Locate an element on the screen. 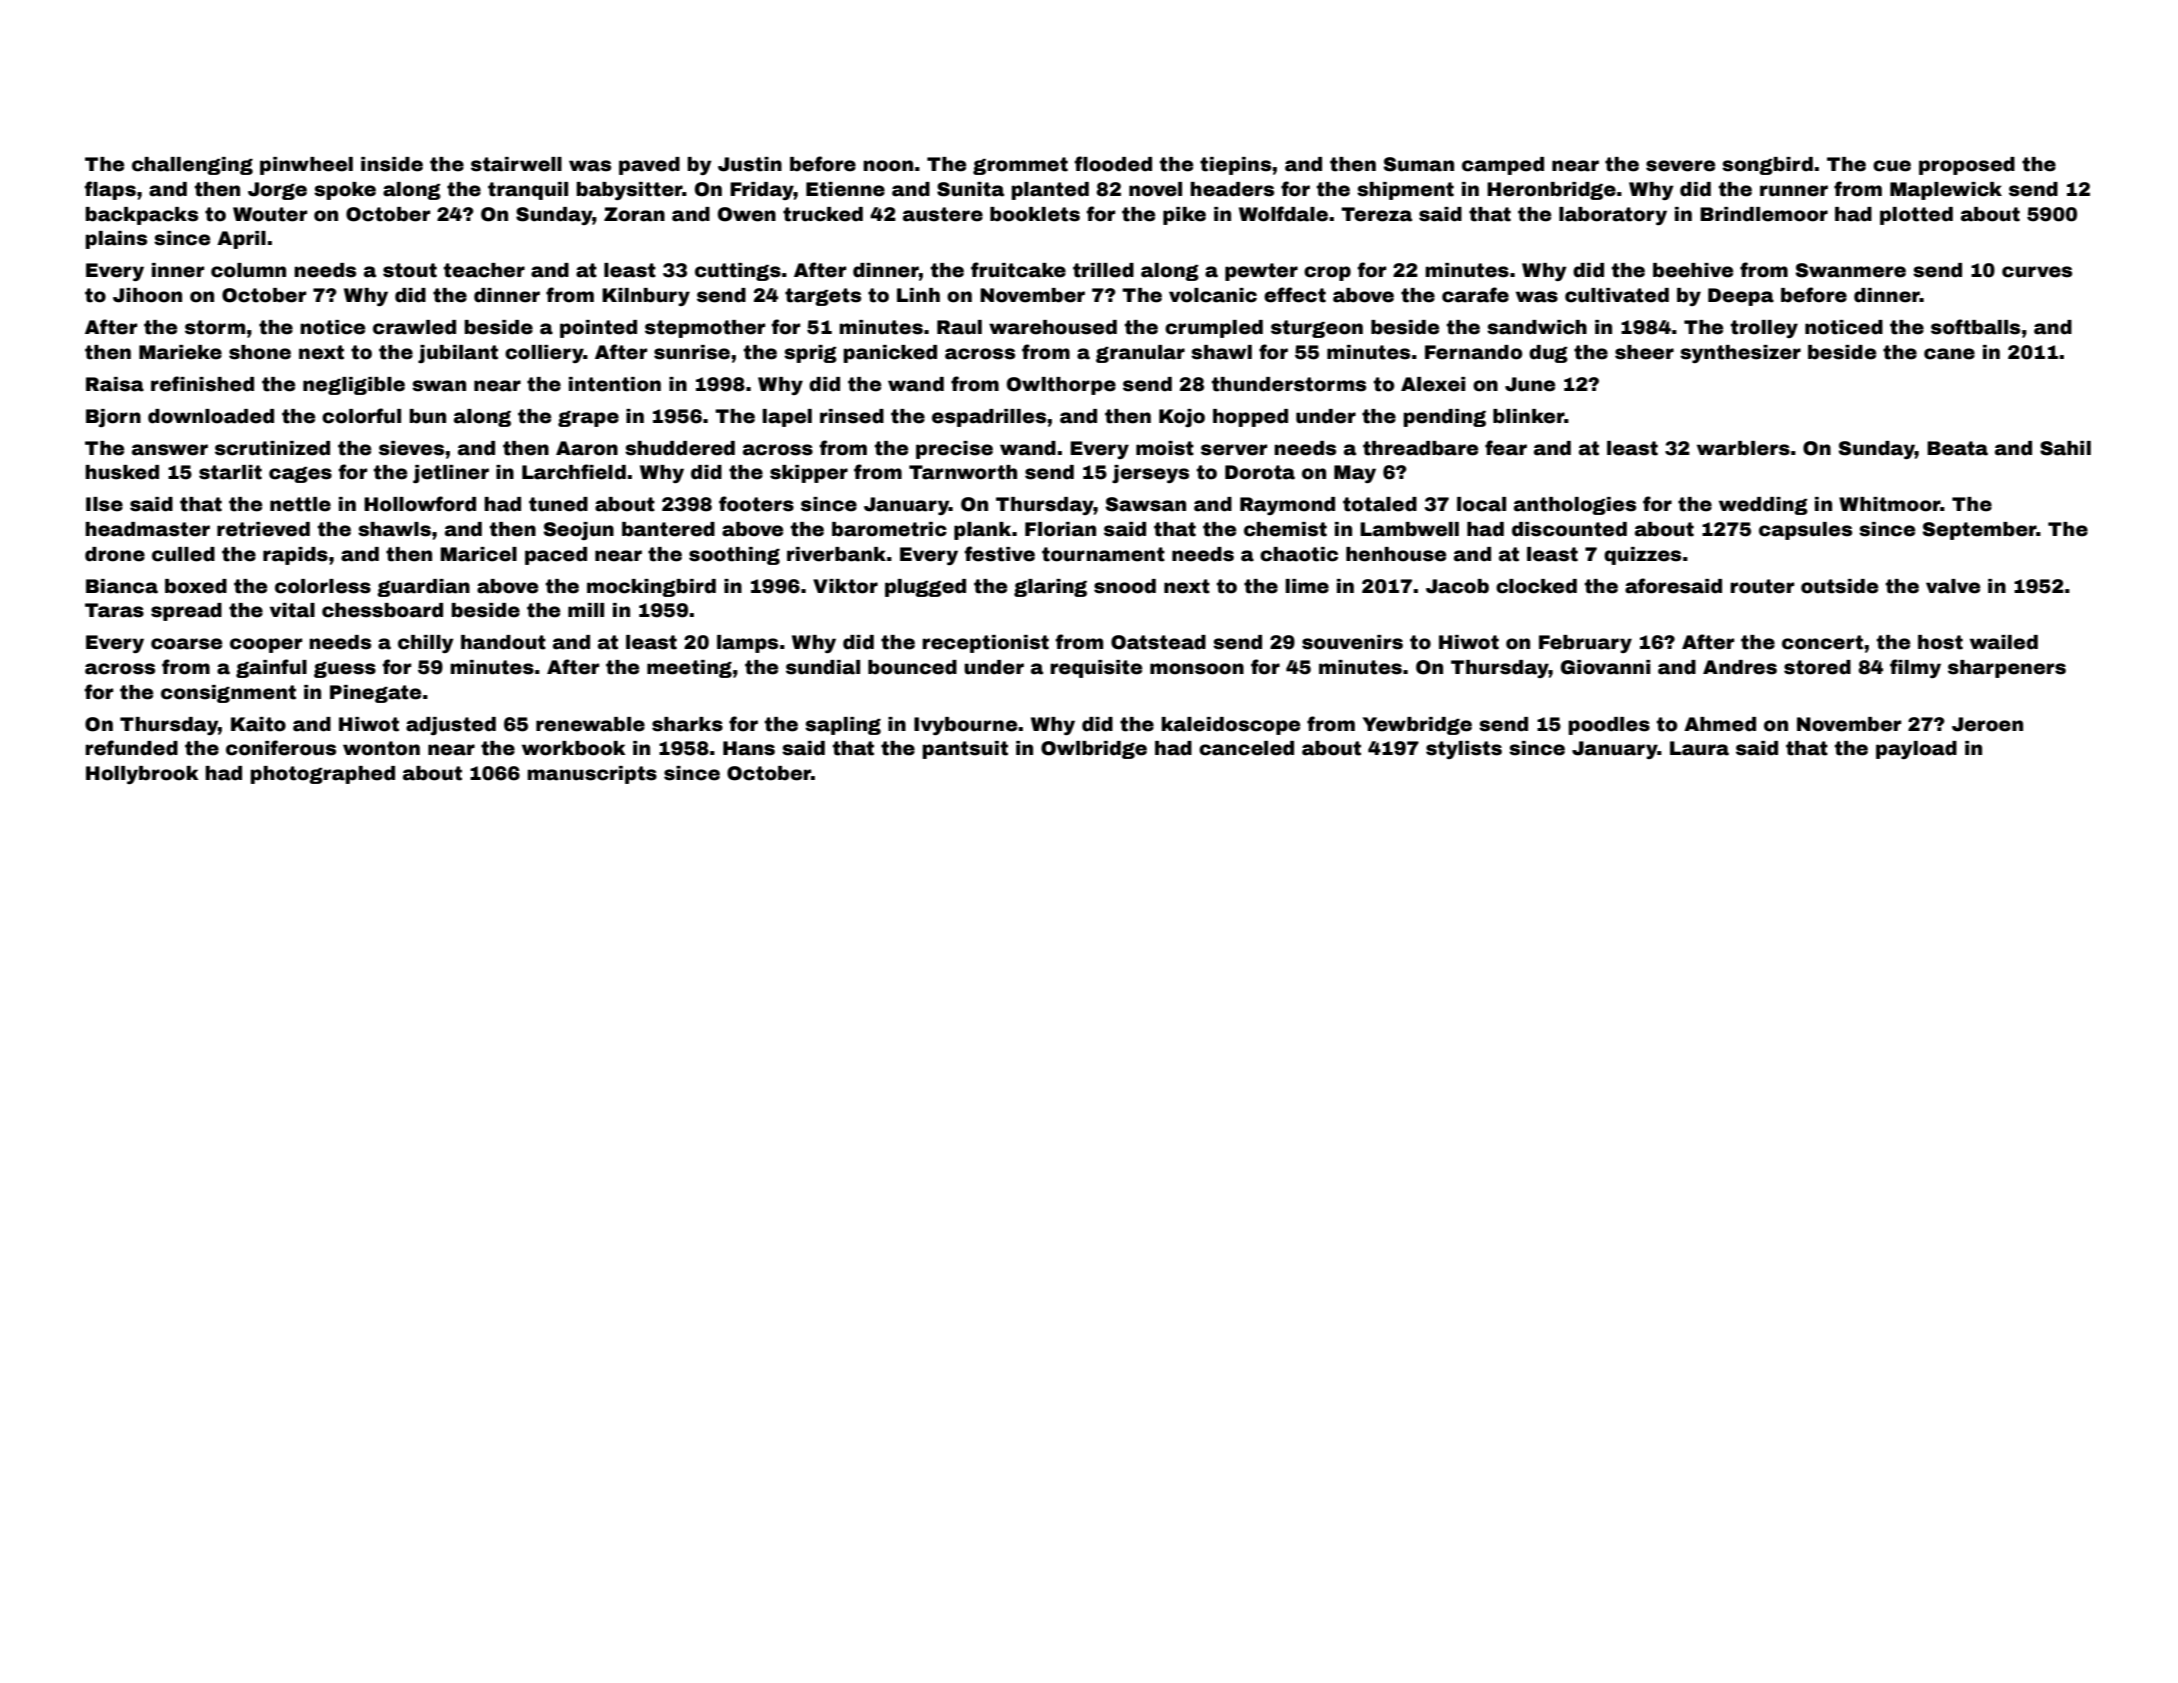 This screenshot has width=2178, height=1683. plotted is located at coordinates (1916, 216).
